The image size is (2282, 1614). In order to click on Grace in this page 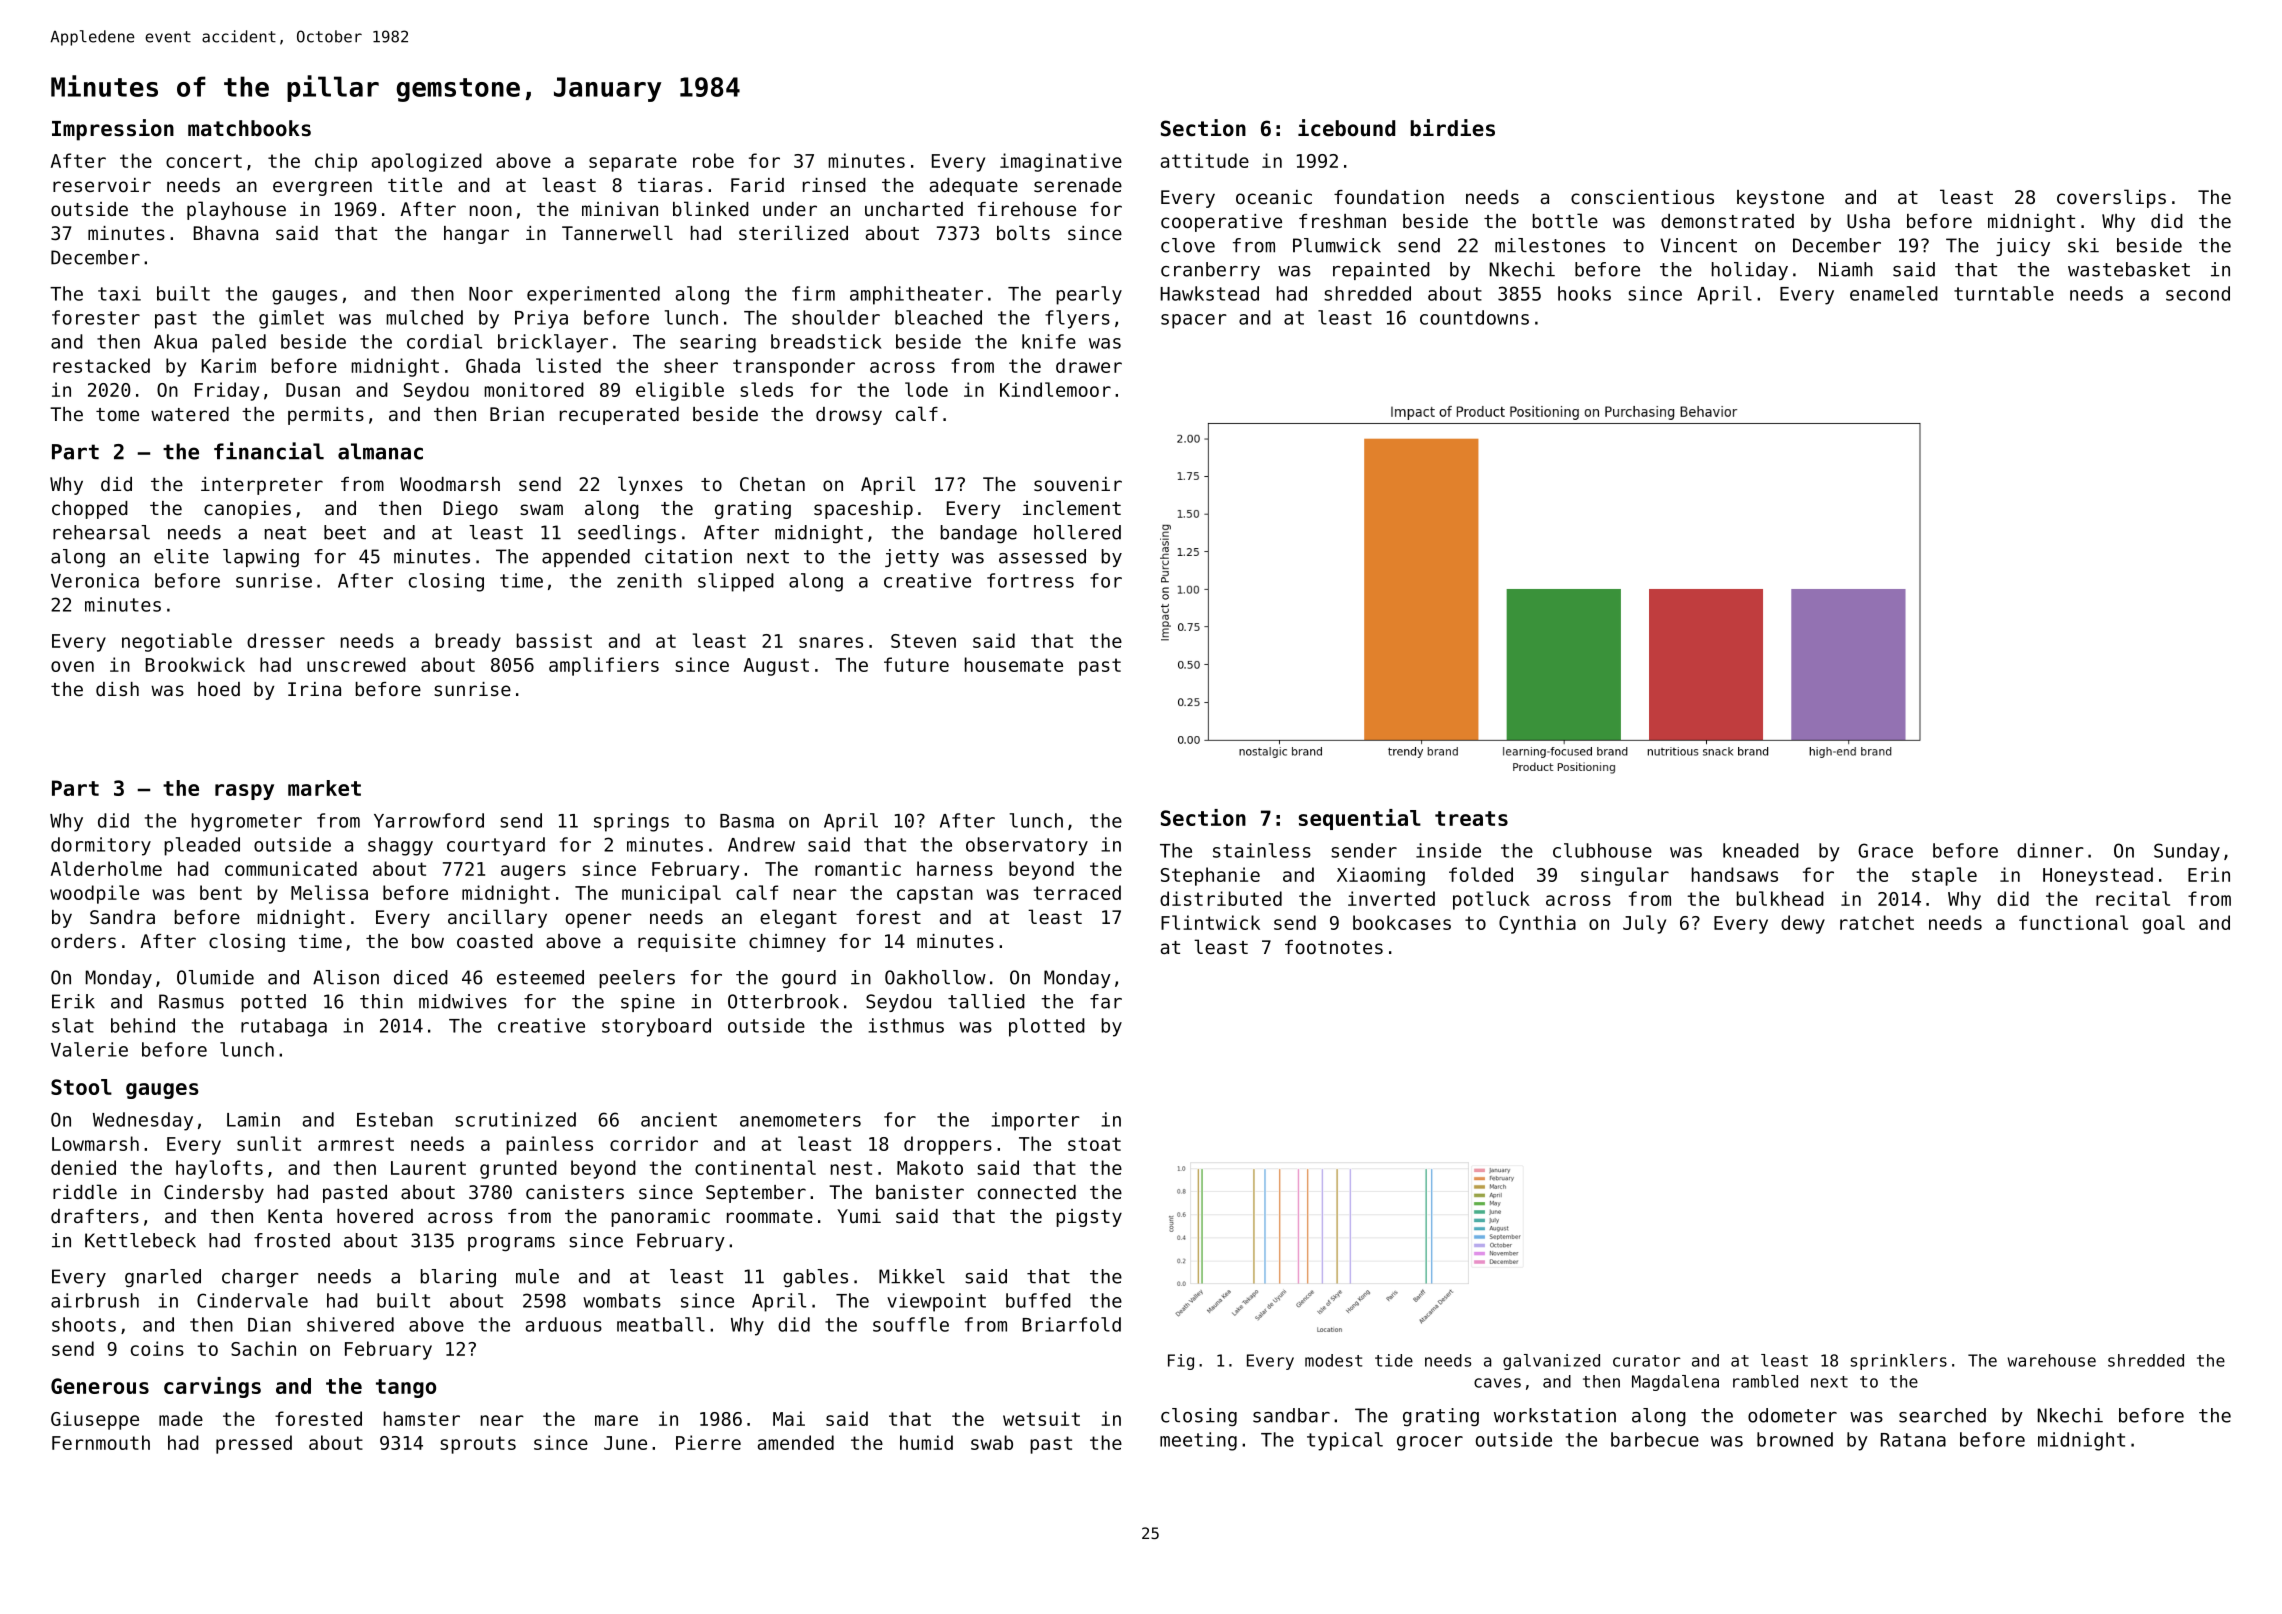, I will do `click(1885, 850)`.
